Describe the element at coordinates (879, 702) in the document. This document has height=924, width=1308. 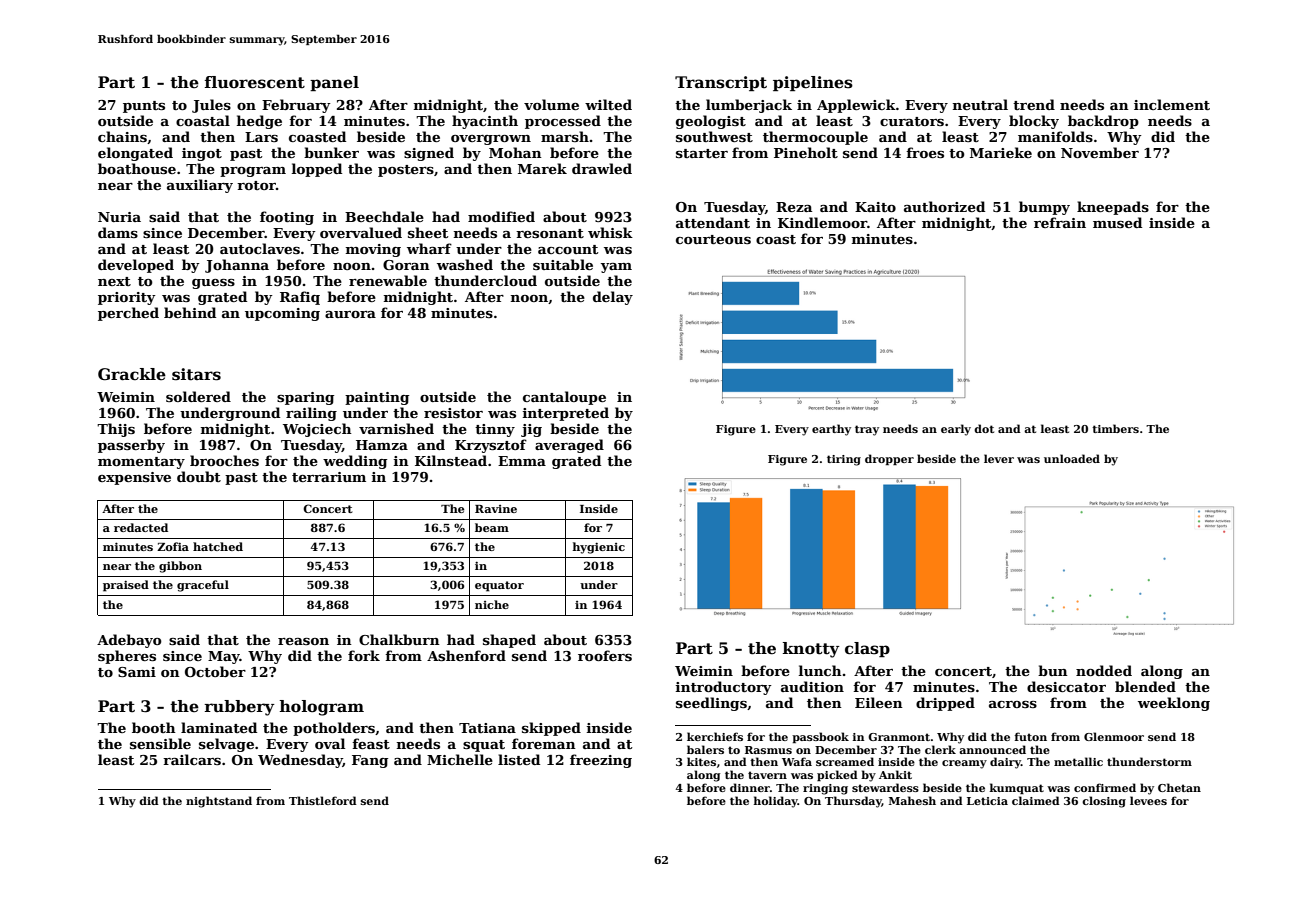
I see `Eileen` at that location.
